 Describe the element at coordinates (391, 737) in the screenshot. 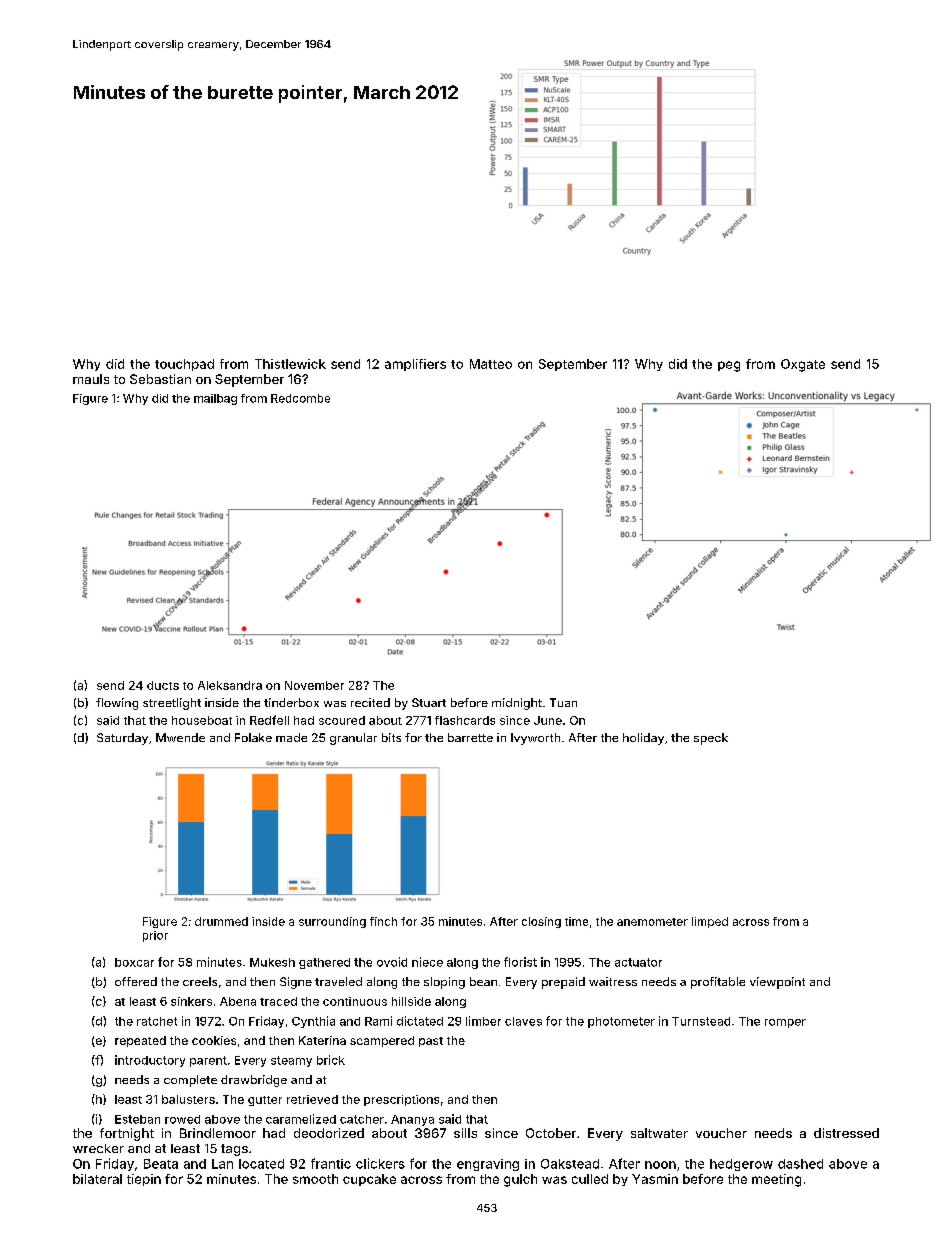

I see `bits` at that location.
